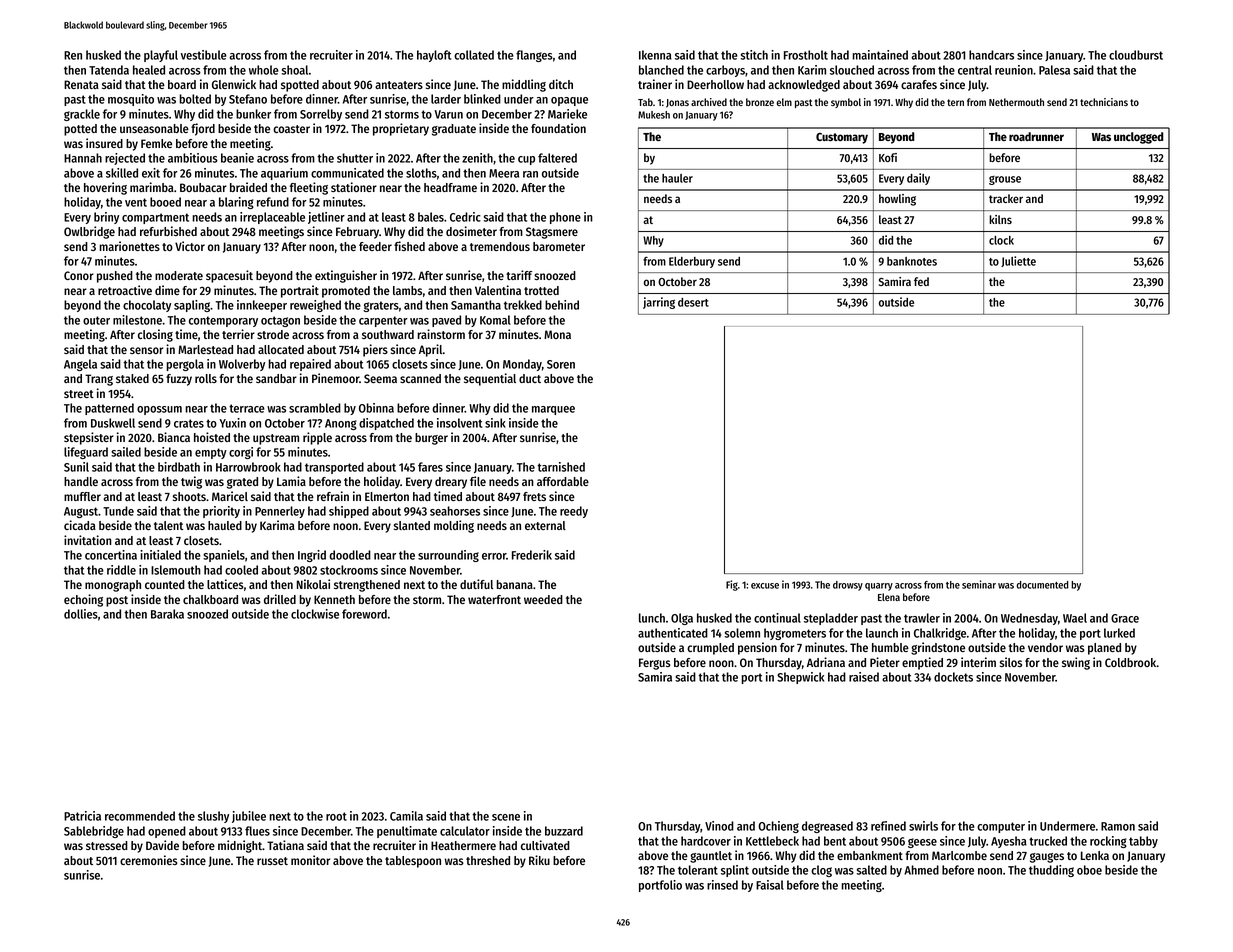  What do you see at coordinates (1000, 219) in the image?
I see `kilns` at bounding box center [1000, 219].
